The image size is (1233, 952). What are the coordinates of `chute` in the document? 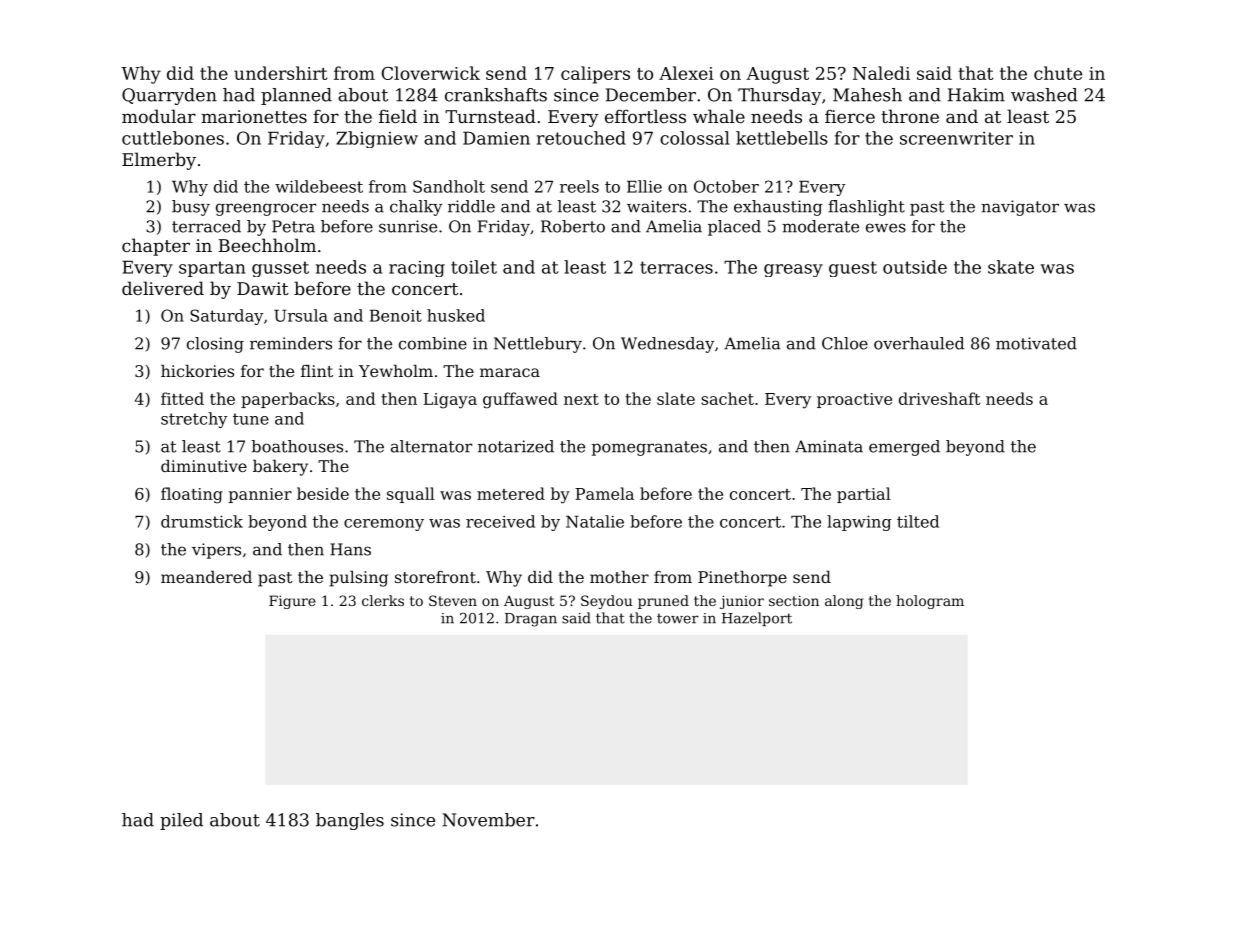 It's located at (1058, 73).
